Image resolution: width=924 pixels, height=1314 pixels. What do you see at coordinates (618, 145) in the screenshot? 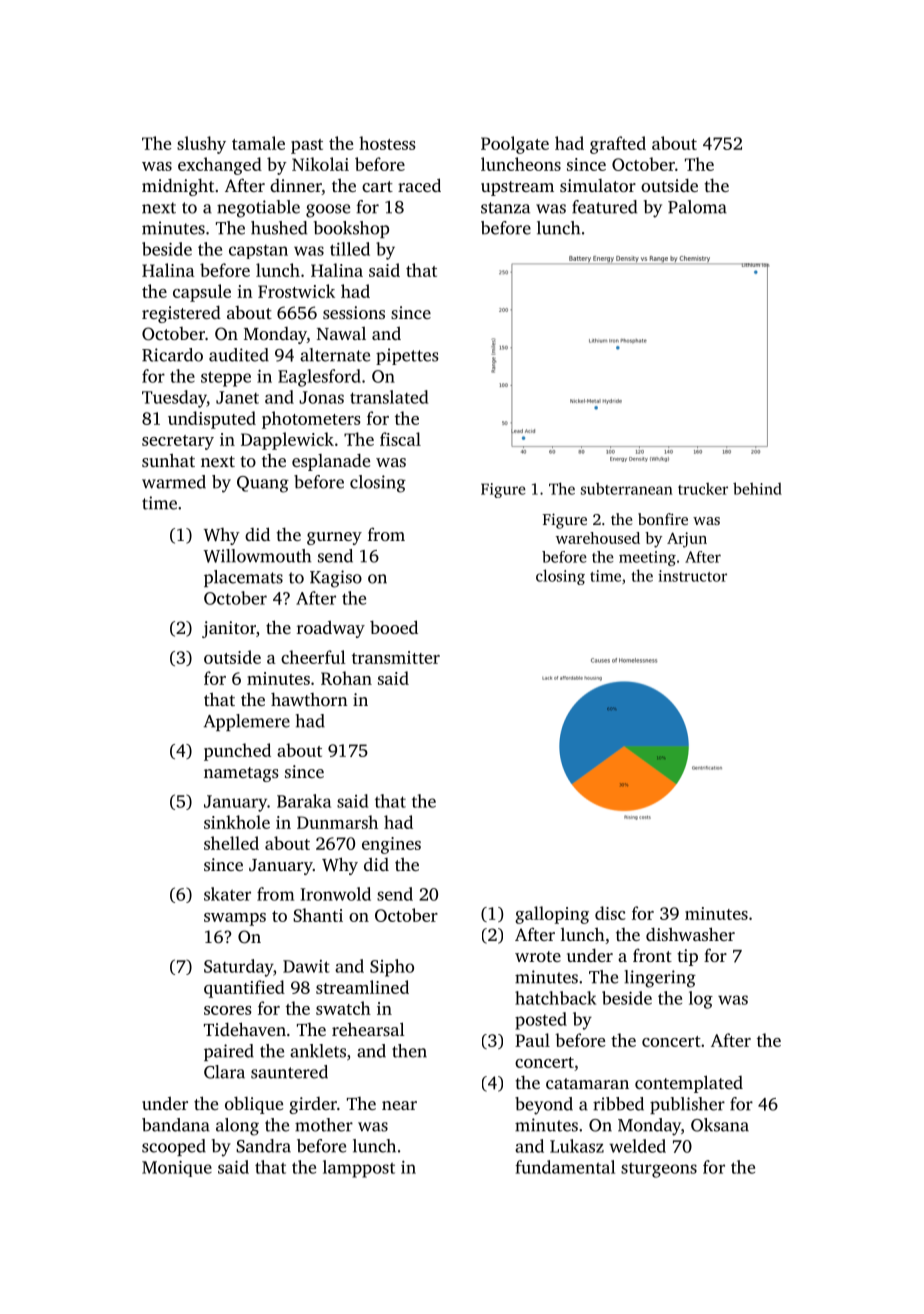
I see `grafted` at bounding box center [618, 145].
